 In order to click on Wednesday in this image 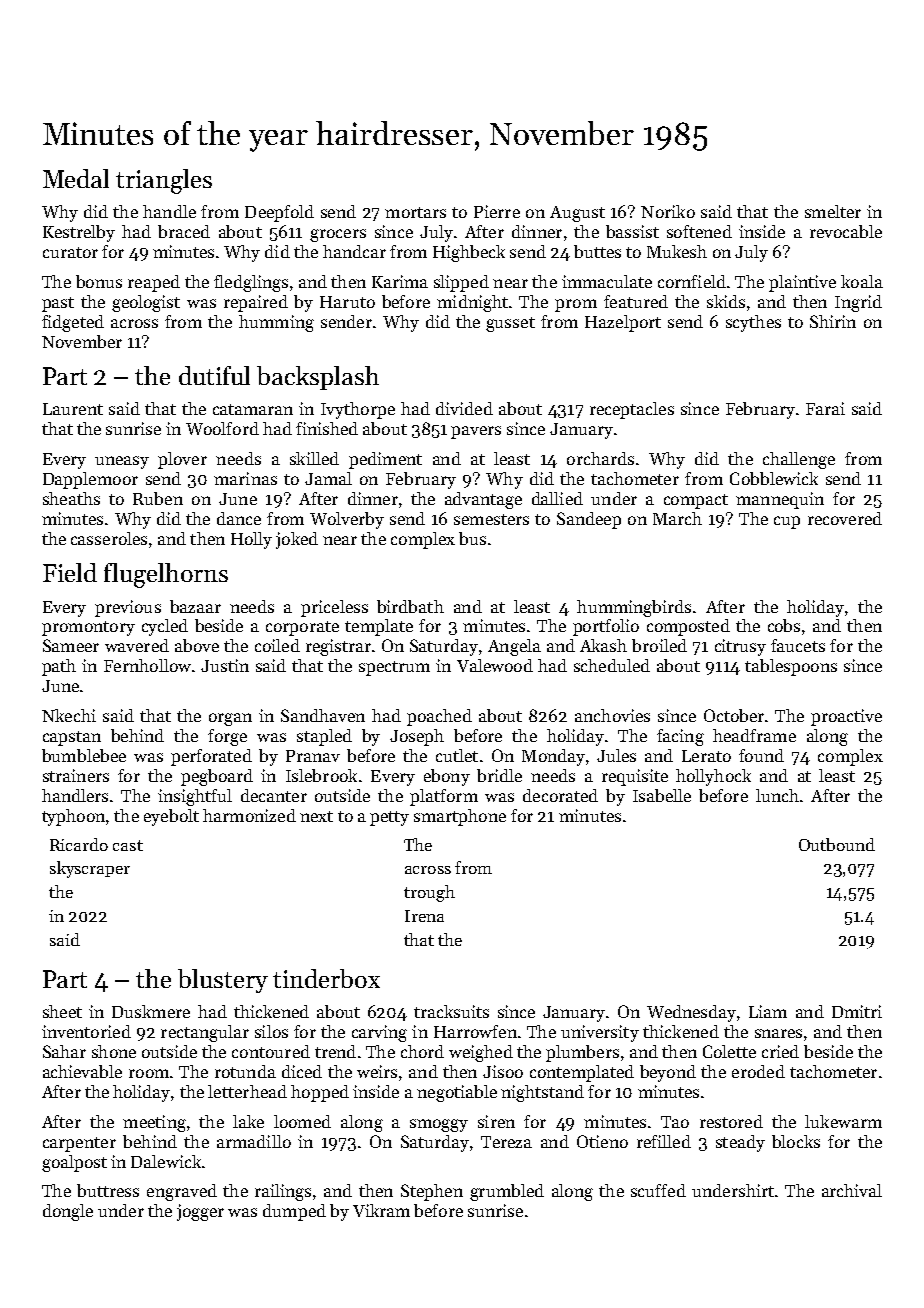, I will do `click(691, 1013)`.
